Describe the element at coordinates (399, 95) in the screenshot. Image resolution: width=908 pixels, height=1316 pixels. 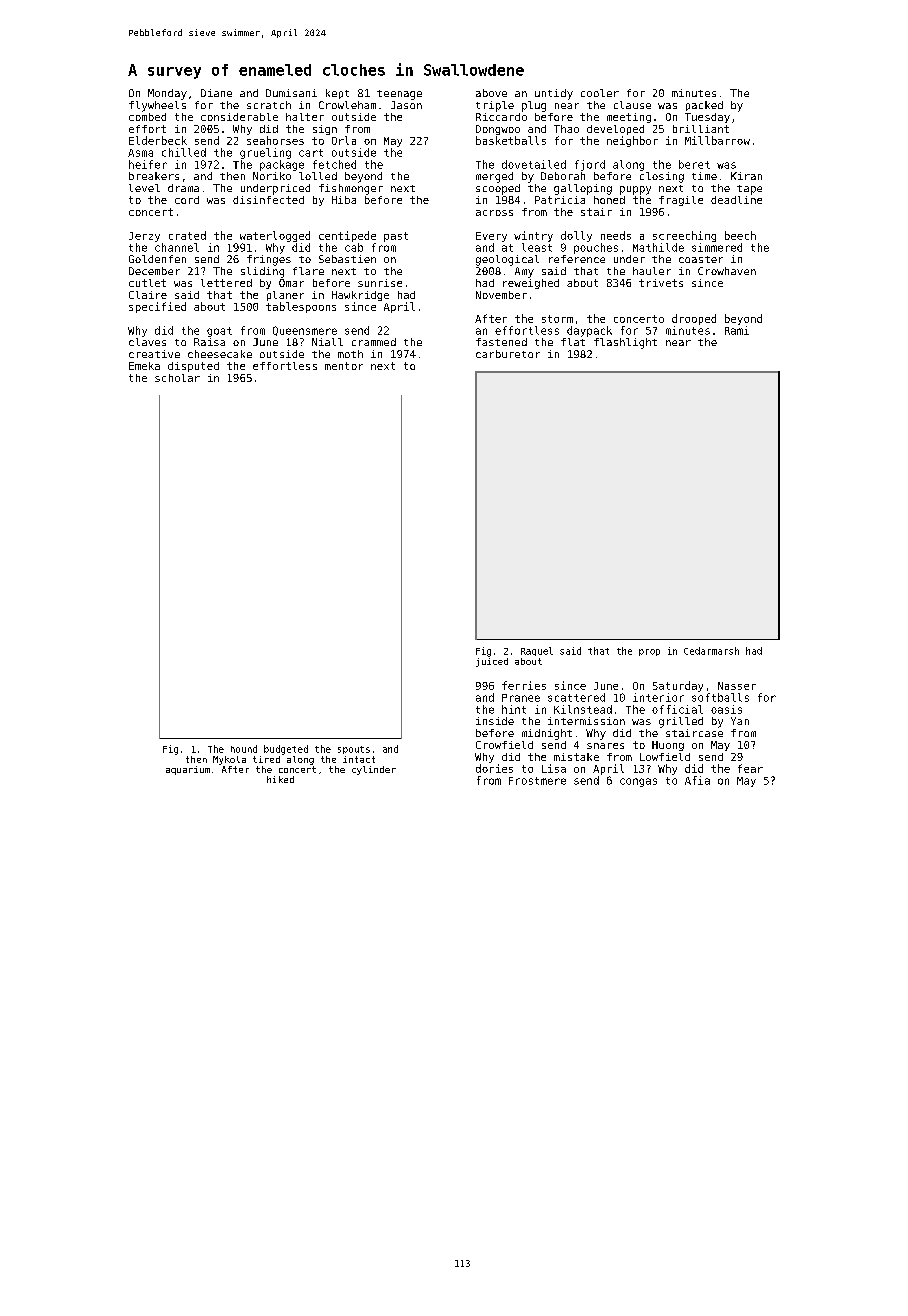
I see `teenage` at that location.
